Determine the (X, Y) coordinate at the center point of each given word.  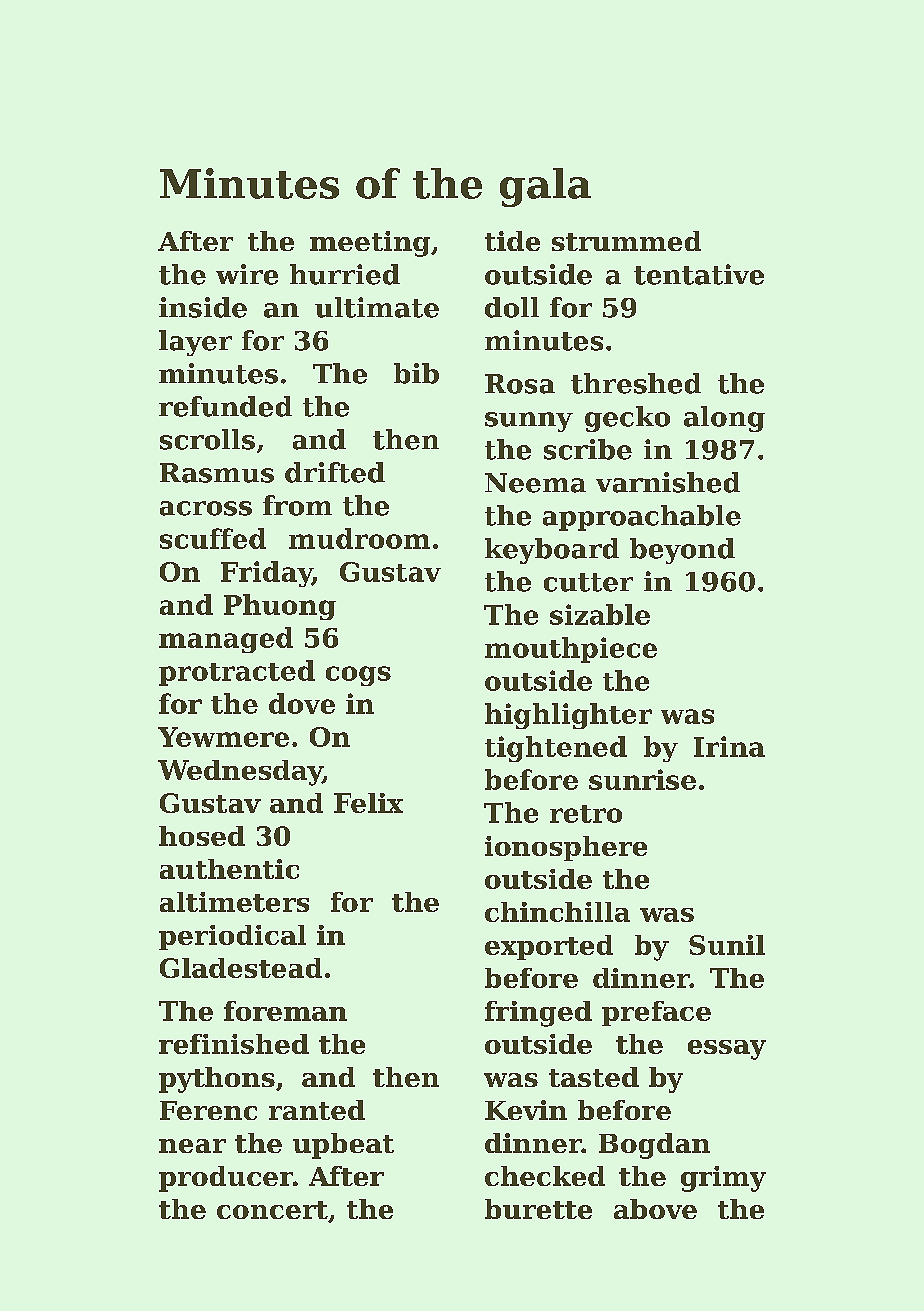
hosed (202, 836)
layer (195, 343)
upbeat (343, 1146)
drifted (335, 472)
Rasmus (217, 473)
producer (226, 1179)
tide (512, 241)
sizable (600, 614)
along (724, 419)
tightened (556, 749)
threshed (636, 383)
